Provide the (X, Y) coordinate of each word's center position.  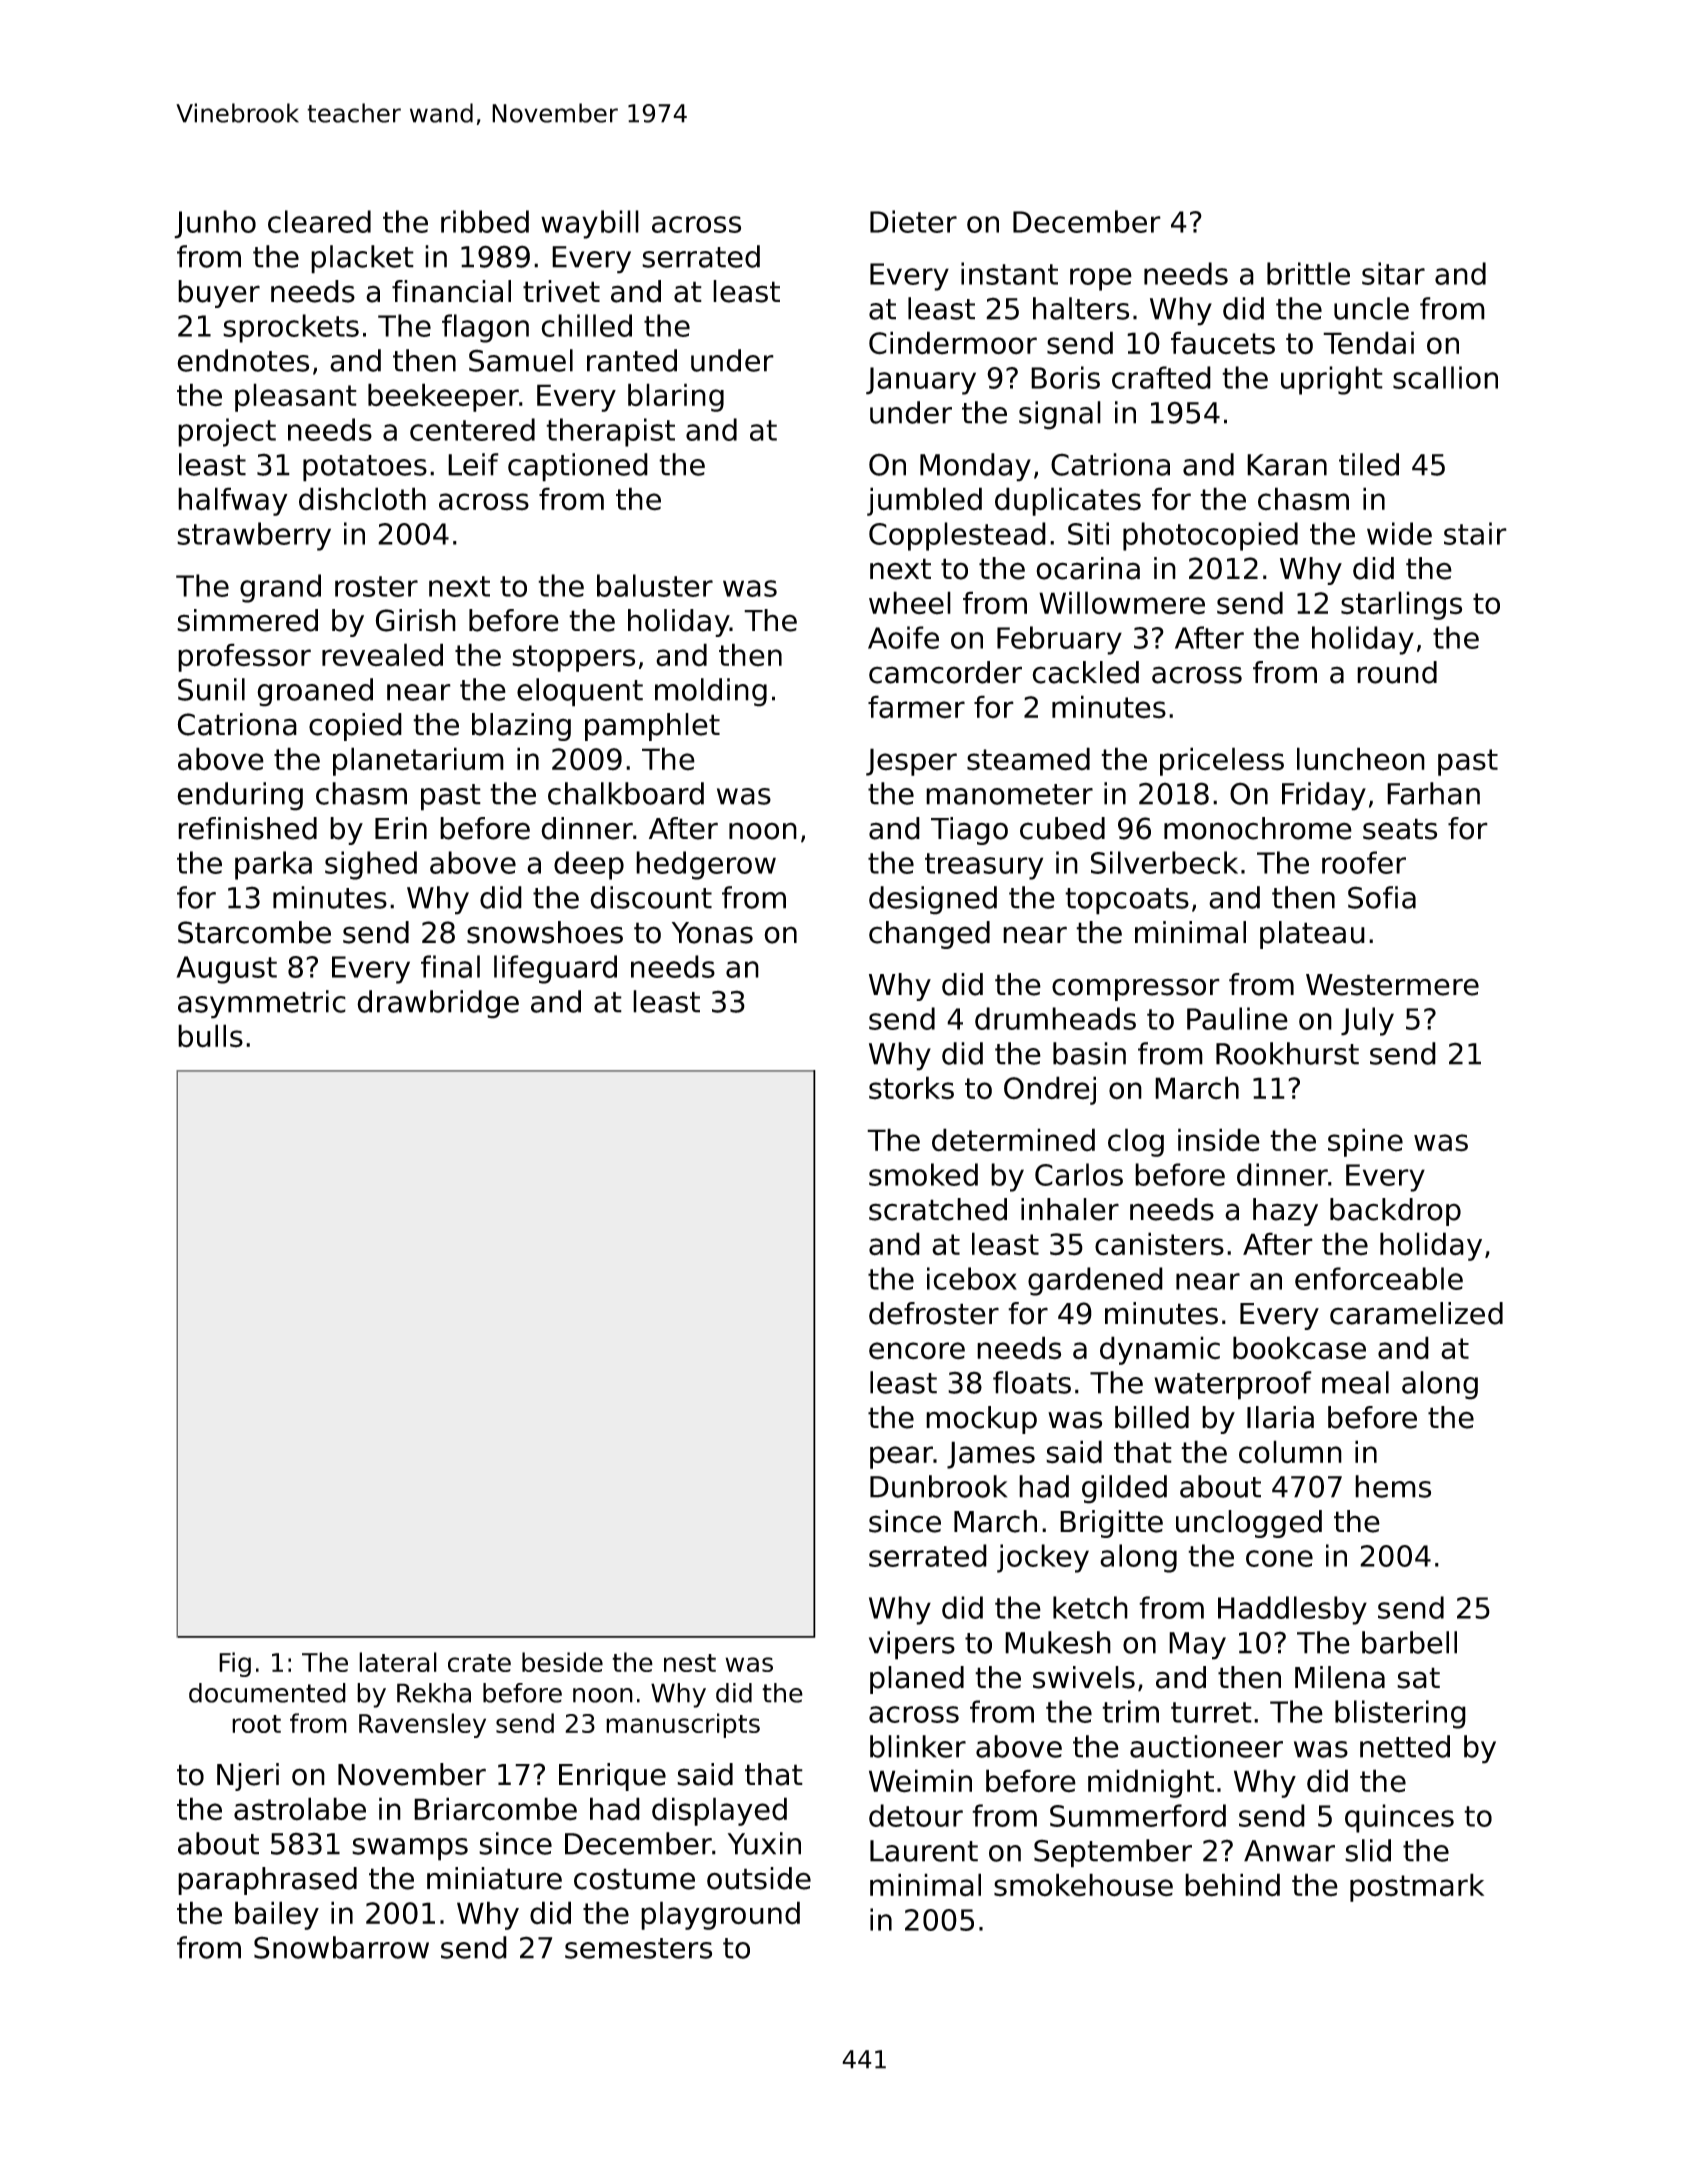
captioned (578, 467)
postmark (1417, 1887)
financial (451, 291)
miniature (494, 1878)
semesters (638, 1948)
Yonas (712, 933)
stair (1475, 533)
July (1367, 1021)
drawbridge (438, 1004)
